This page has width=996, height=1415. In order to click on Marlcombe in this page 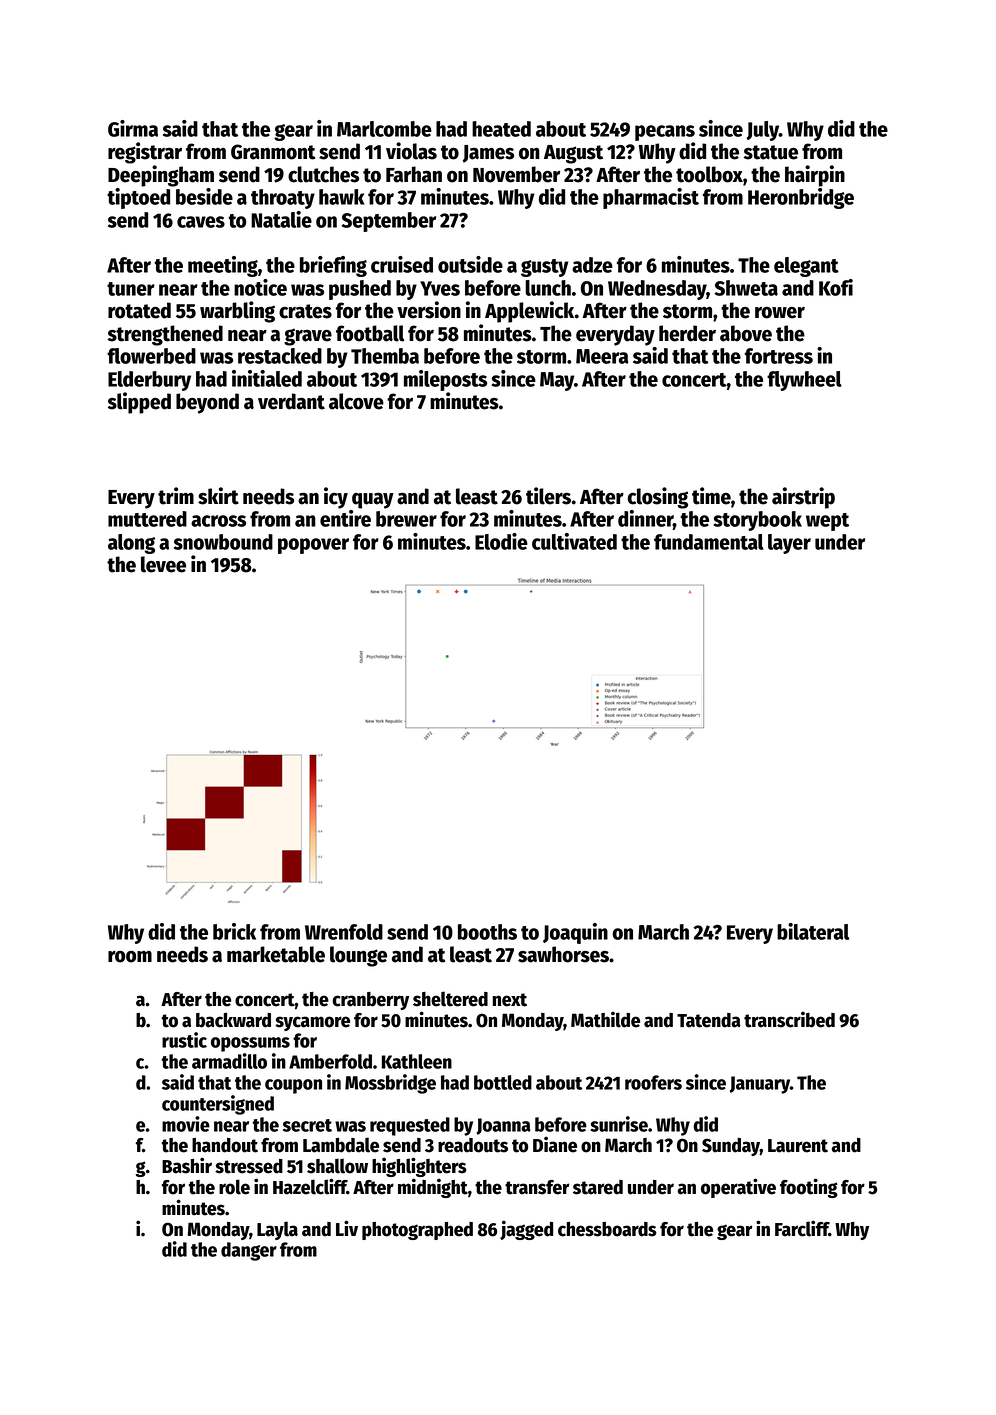, I will do `click(384, 129)`.
